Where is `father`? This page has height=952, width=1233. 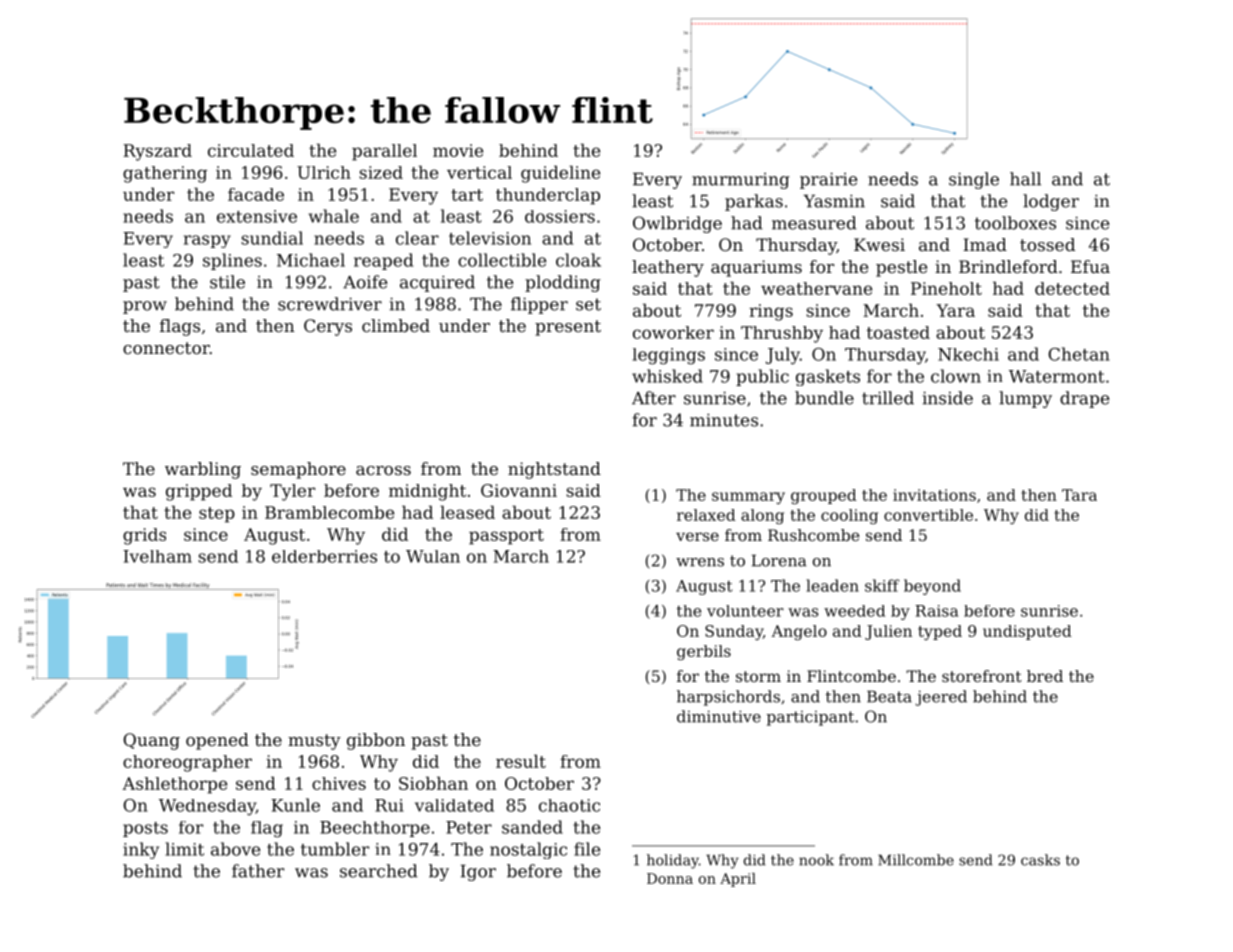 father is located at coordinates (258, 871).
